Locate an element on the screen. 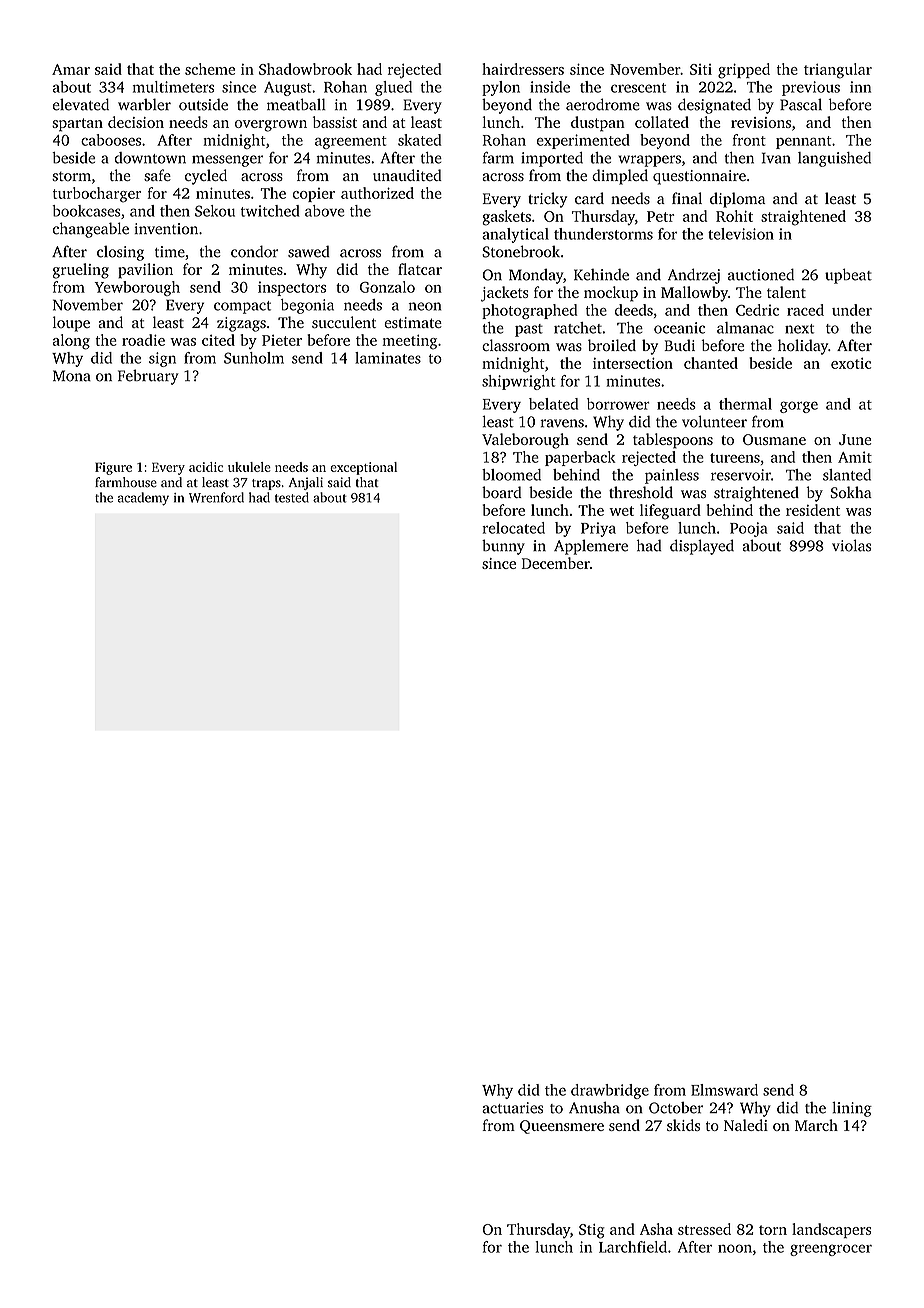  inside is located at coordinates (550, 87).
